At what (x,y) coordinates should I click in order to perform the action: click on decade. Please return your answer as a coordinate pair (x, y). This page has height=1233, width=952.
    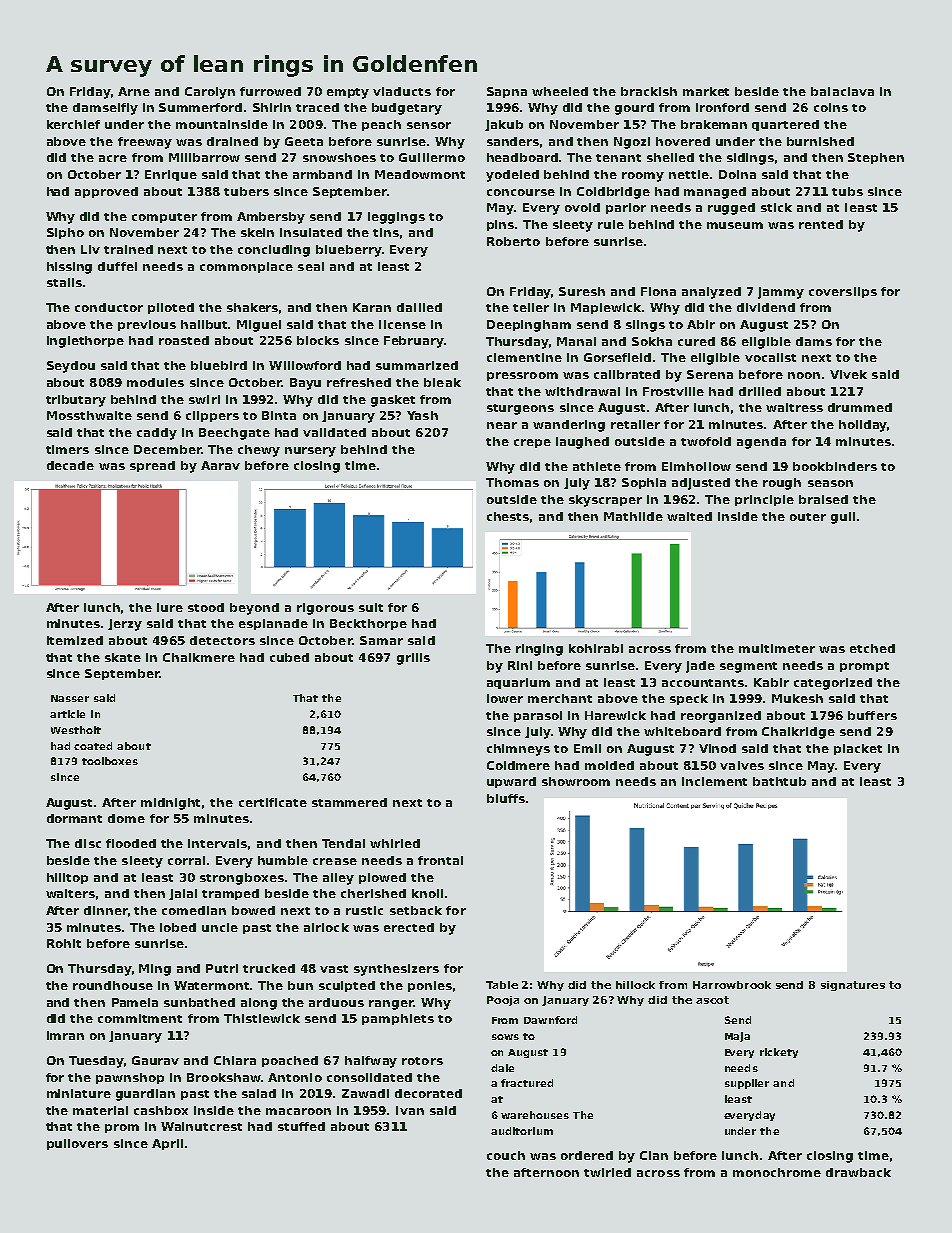
    Looking at the image, I should click on (70, 465).
